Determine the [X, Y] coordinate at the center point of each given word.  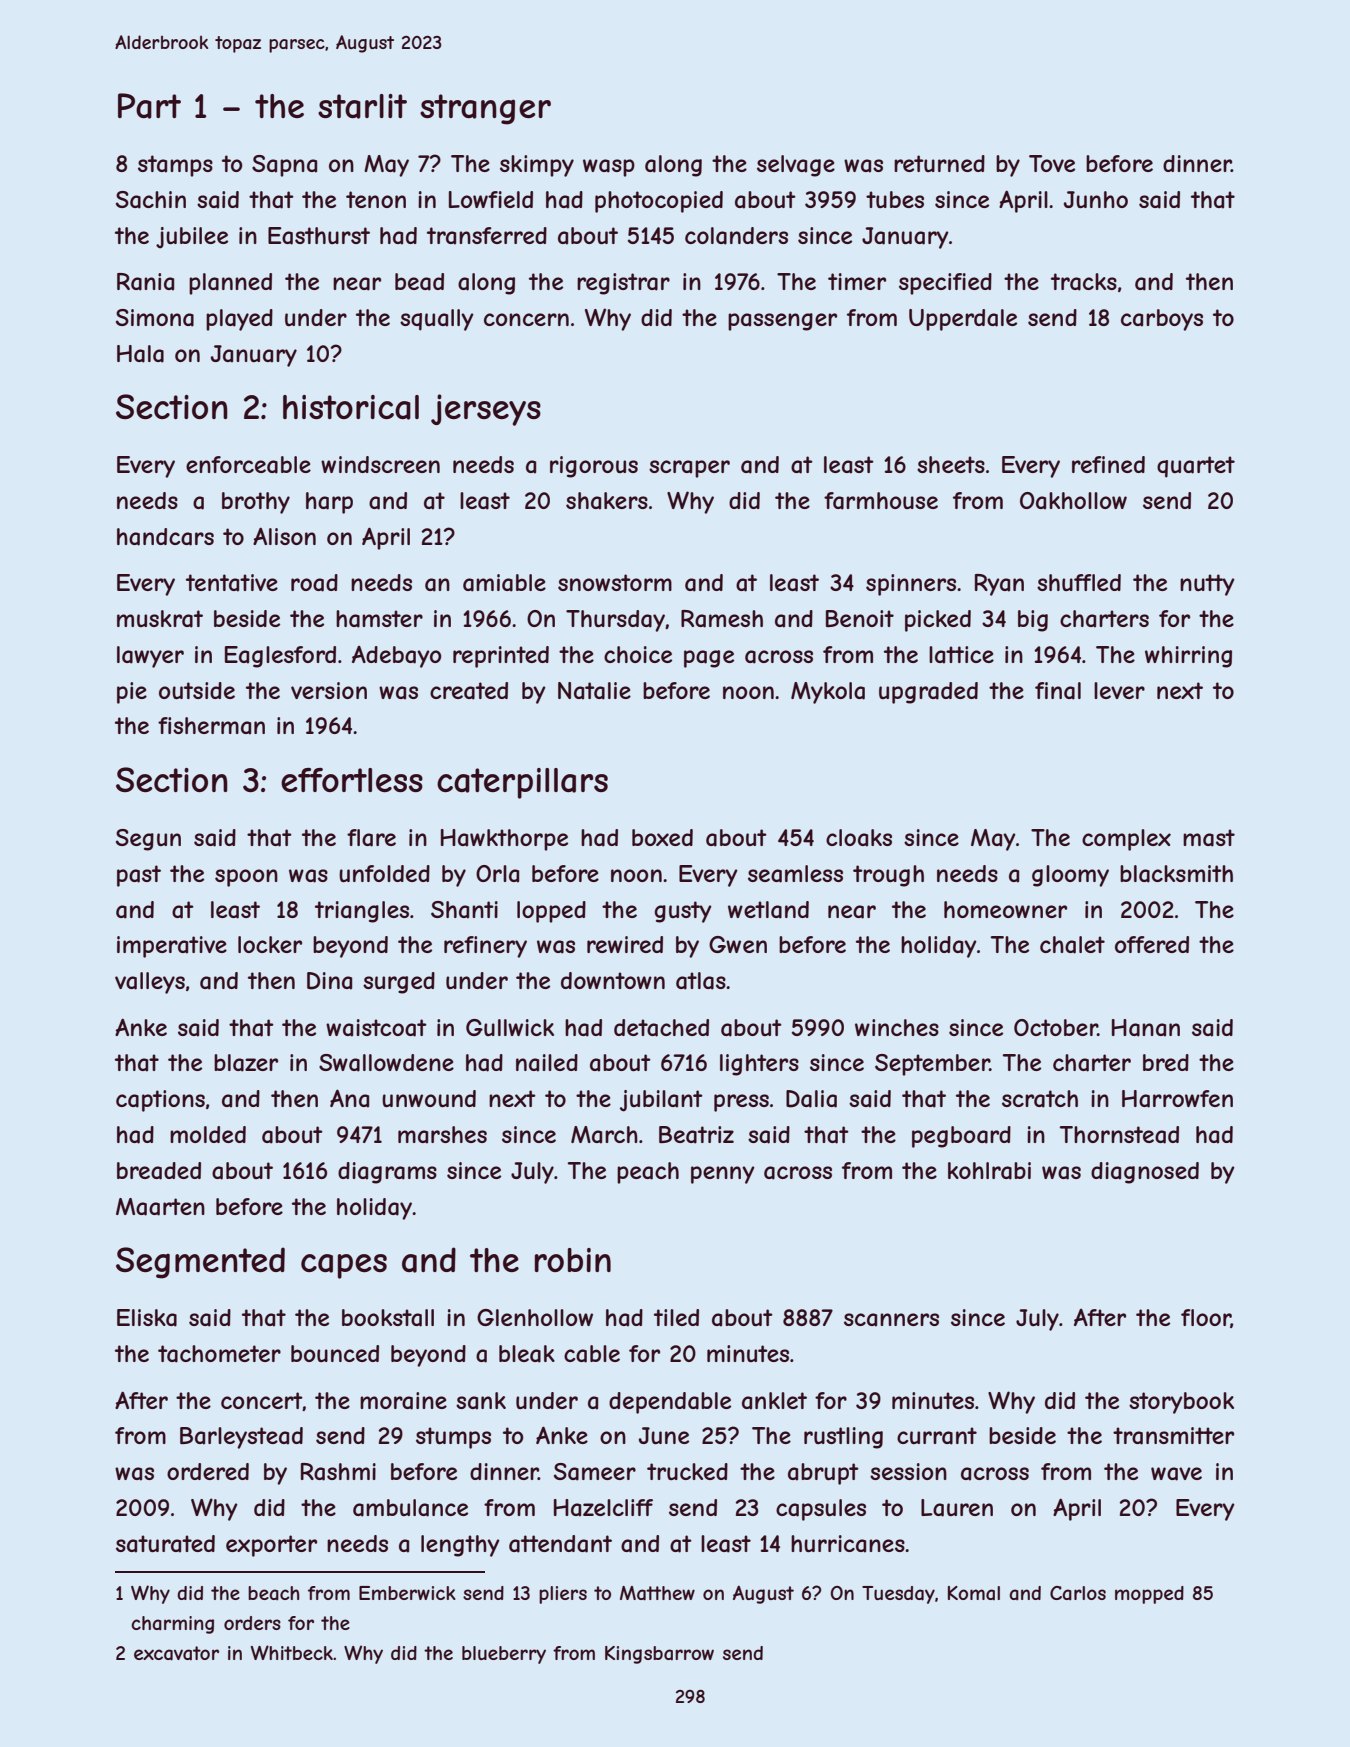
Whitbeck [292, 1652]
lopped [551, 912]
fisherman [211, 726]
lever [1119, 690]
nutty [1207, 585]
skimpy [537, 166]
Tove [1052, 163]
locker [270, 944]
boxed [662, 837]
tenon [376, 199]
